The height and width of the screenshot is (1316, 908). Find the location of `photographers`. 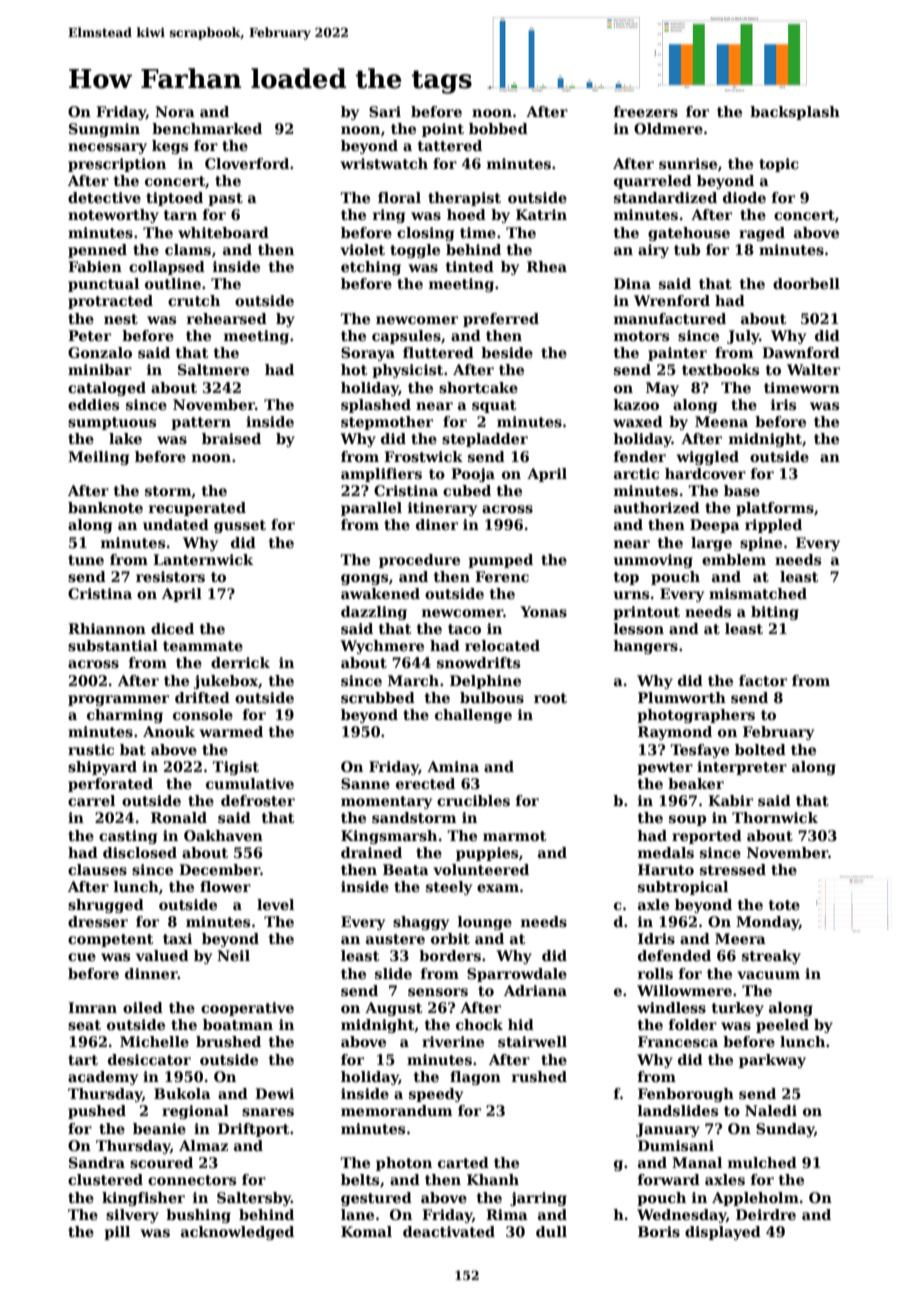

photographers is located at coordinates (696, 716).
